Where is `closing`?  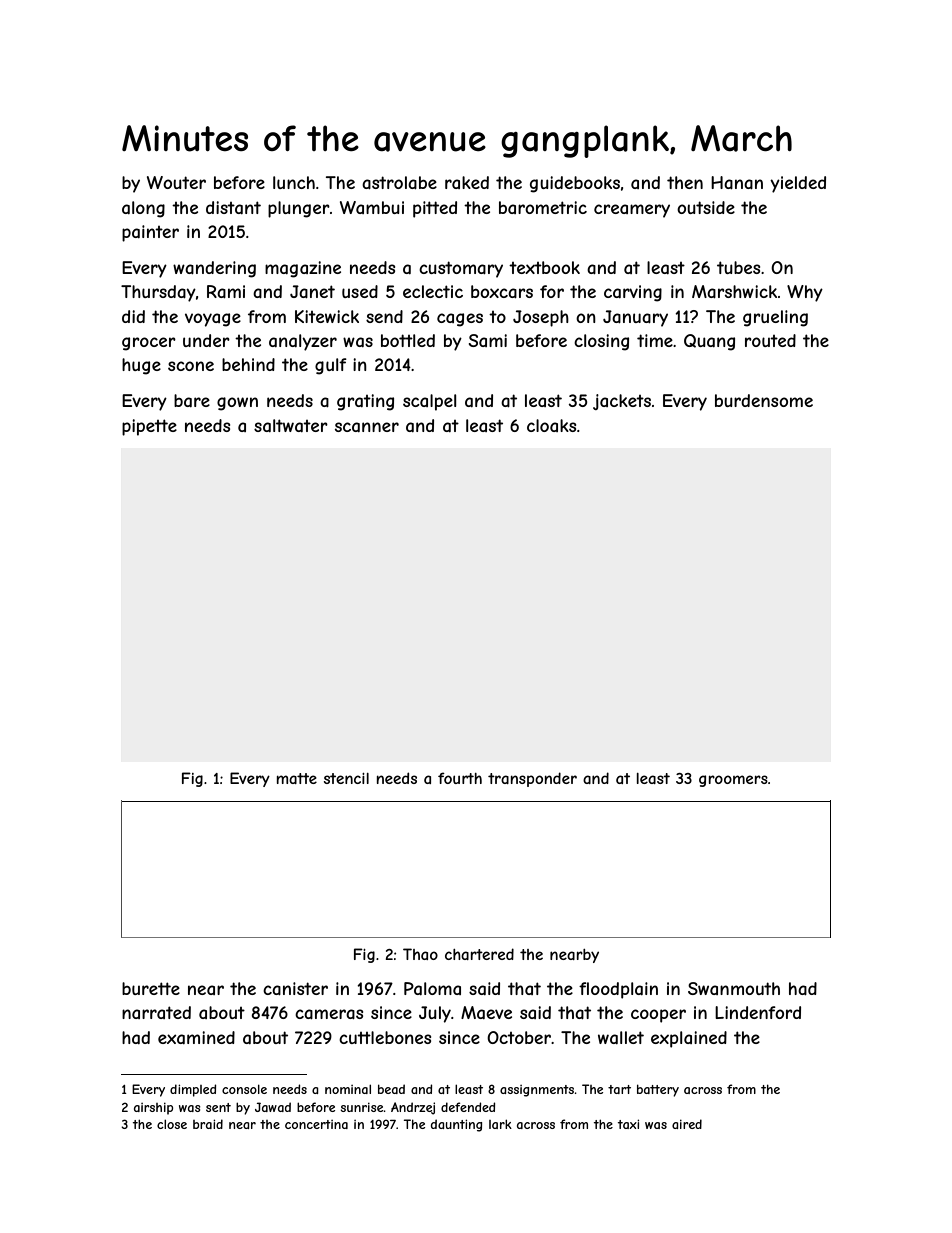 closing is located at coordinates (601, 342).
